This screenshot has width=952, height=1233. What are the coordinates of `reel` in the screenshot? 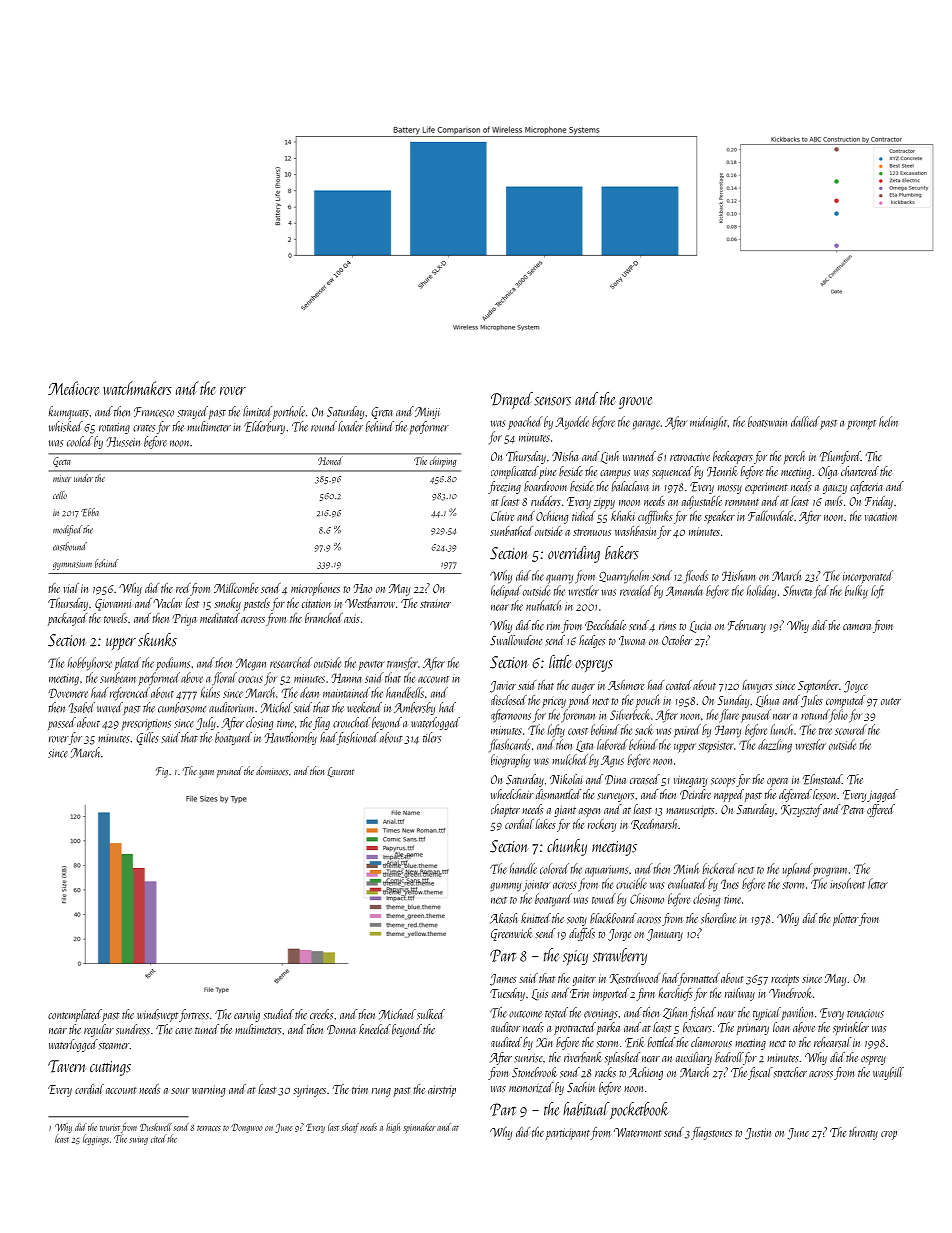 It's located at (183, 588).
